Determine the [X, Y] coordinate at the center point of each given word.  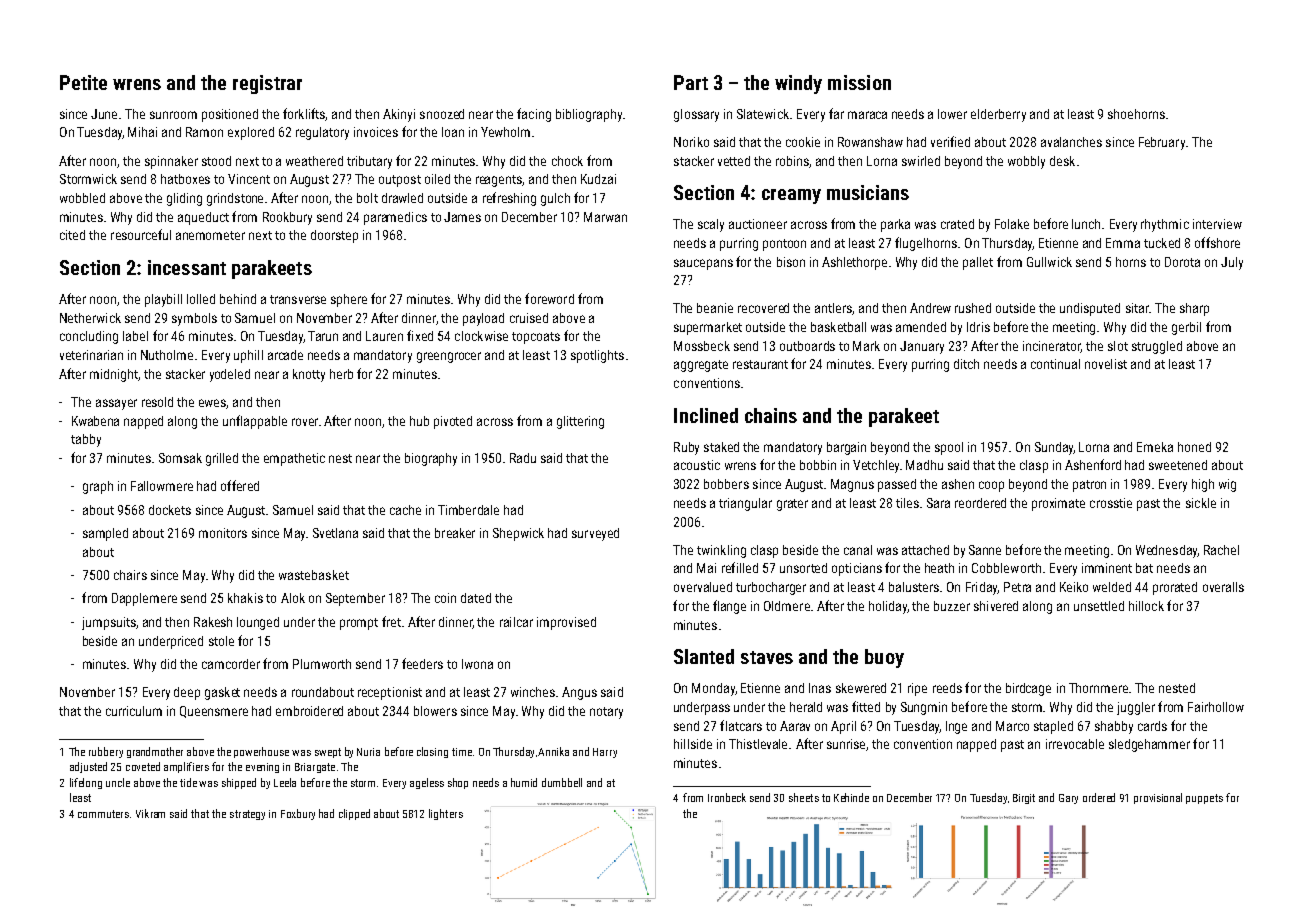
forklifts [304, 114]
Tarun [323, 336]
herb [341, 374]
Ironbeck [727, 797]
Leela [285, 782]
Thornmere [1098, 688]
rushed [973, 308]
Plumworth [322, 664]
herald [806, 707]
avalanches [1071, 142]
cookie [803, 142]
